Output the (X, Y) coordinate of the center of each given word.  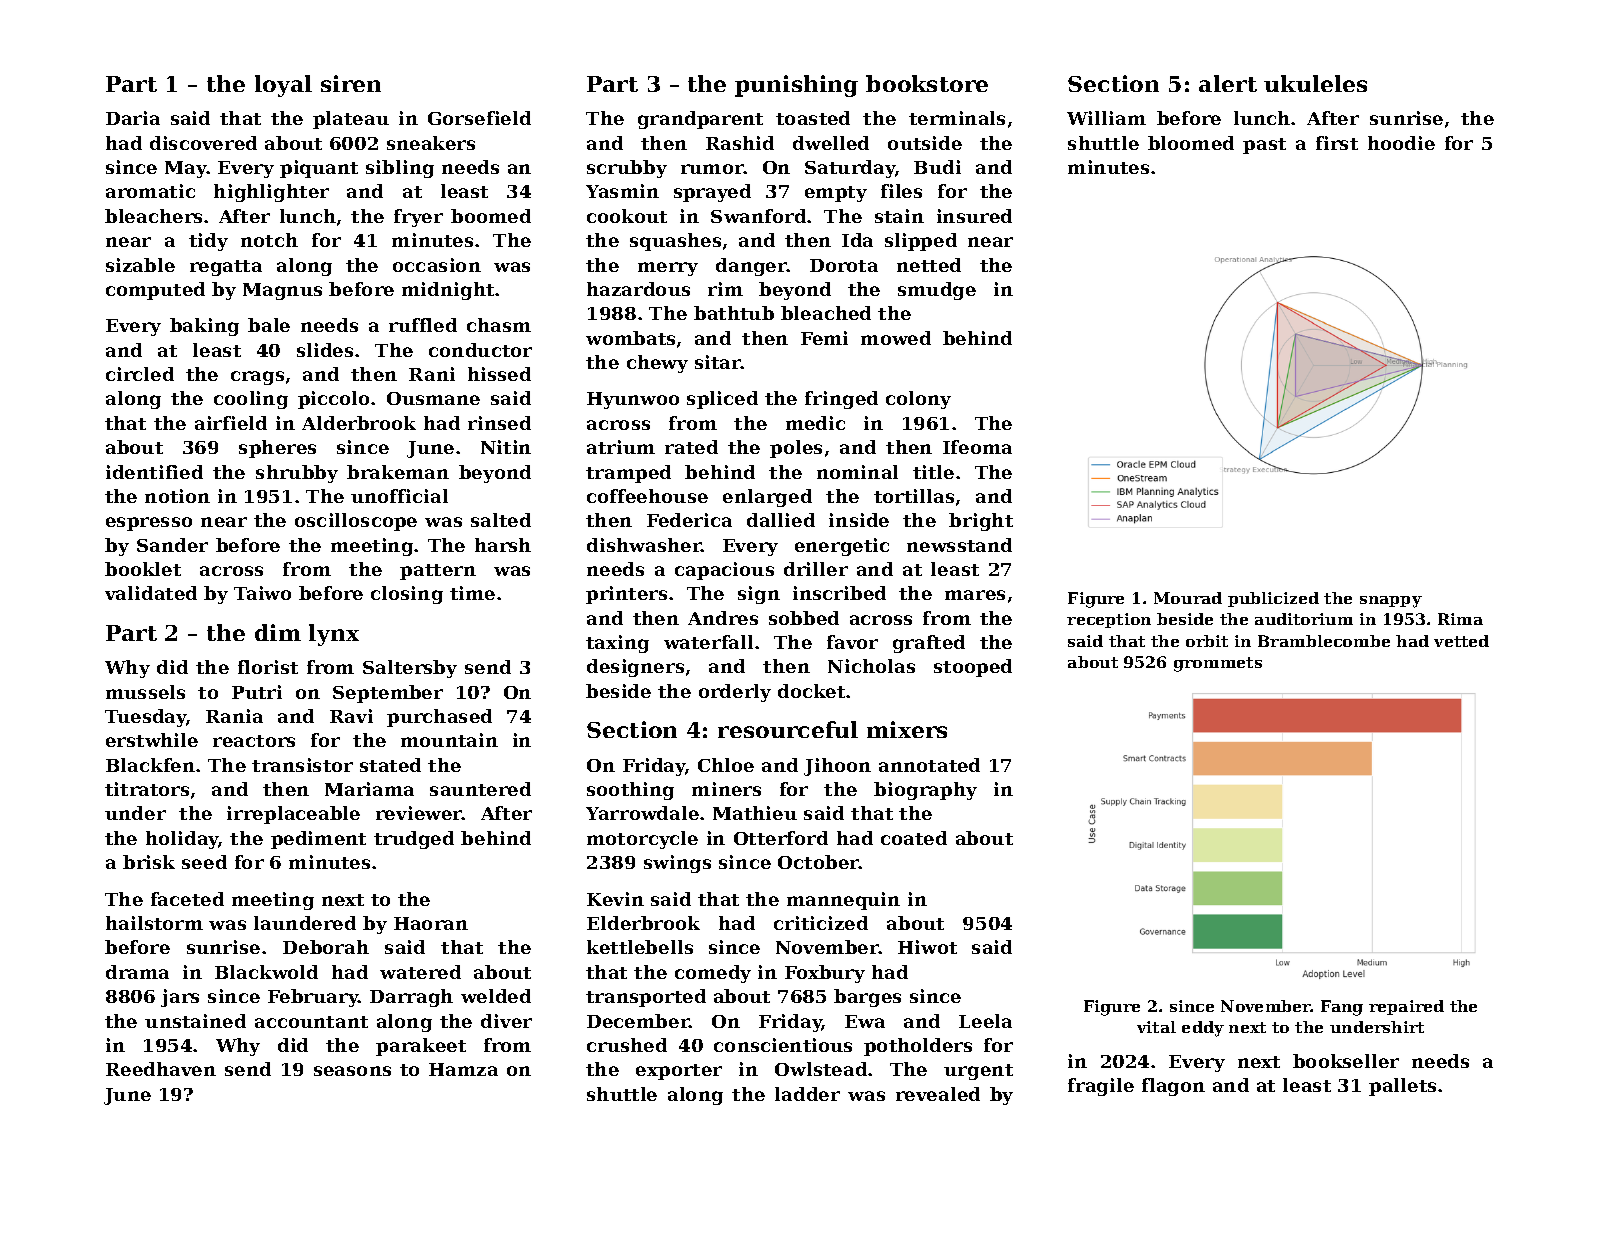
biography (925, 791)
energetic (842, 547)
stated (390, 765)
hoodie (1401, 143)
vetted (1461, 641)
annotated (929, 765)
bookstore (927, 83)
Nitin (506, 447)
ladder (807, 1094)
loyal (283, 86)
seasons (352, 1071)
